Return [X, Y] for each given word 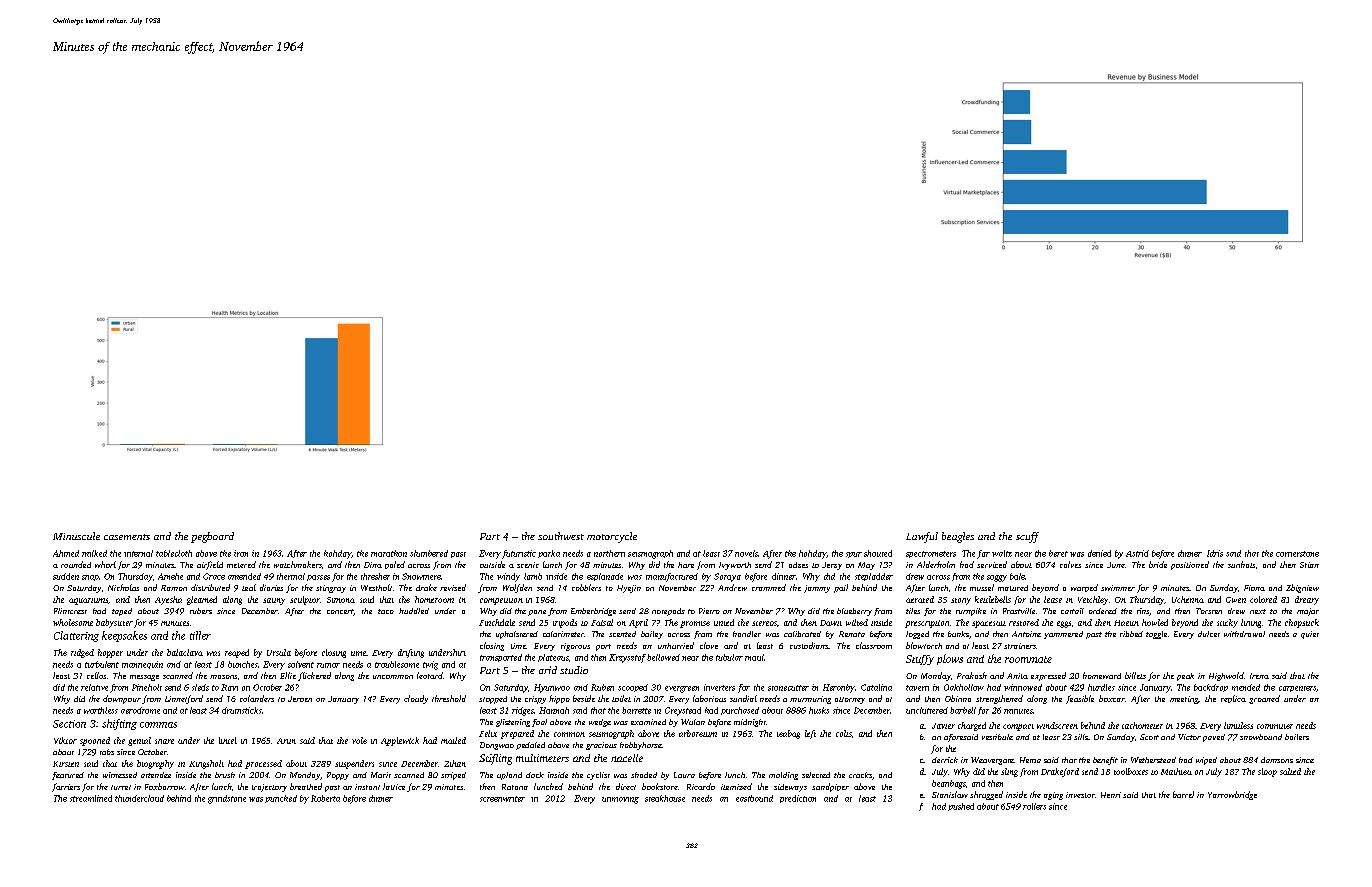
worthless [101, 710]
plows [950, 659]
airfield [210, 565]
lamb [533, 576]
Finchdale [497, 622]
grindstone [227, 799]
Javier [943, 726]
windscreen [1057, 725]
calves [1070, 564]
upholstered [517, 635]
